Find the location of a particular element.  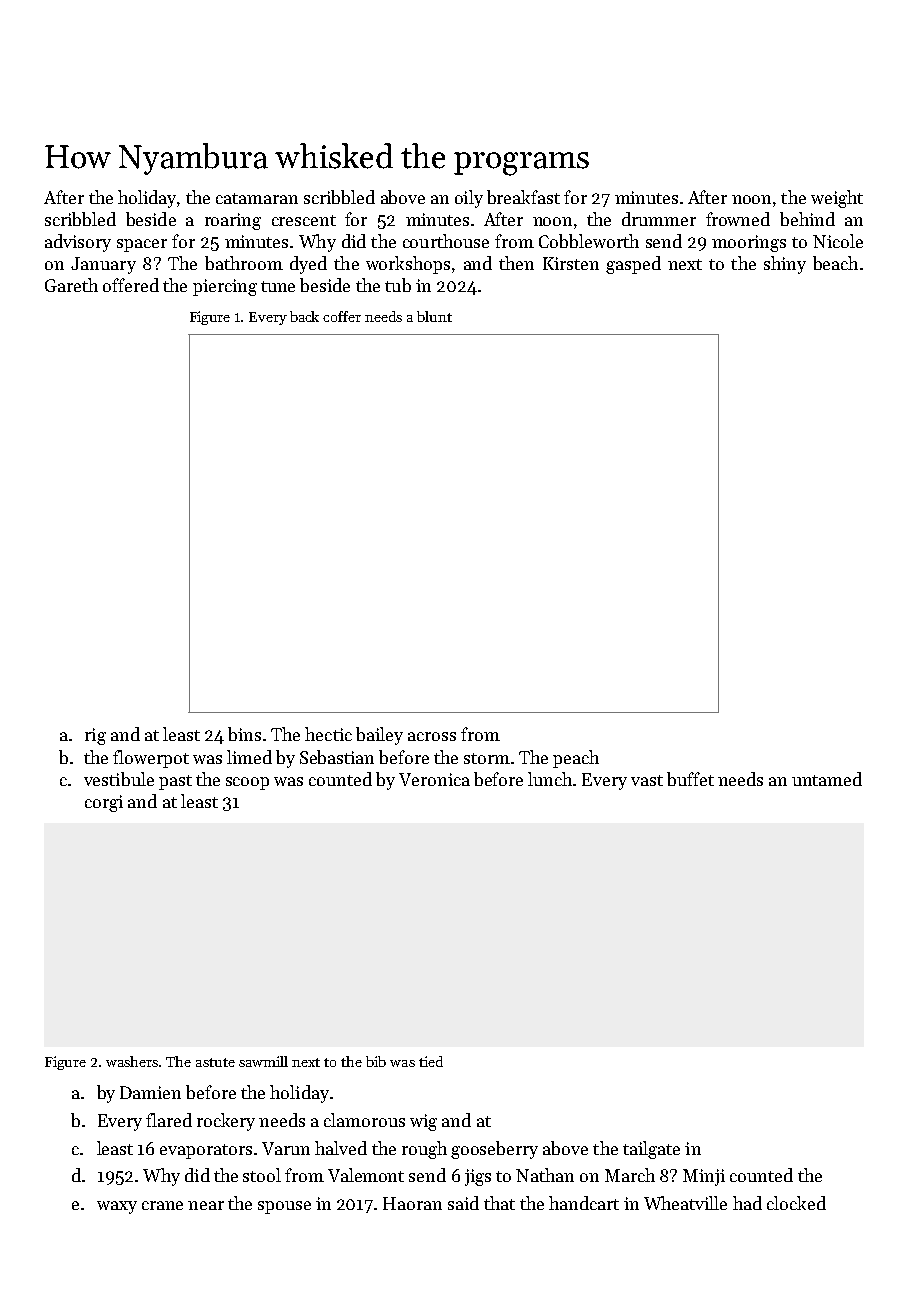

offered is located at coordinates (131, 285).
